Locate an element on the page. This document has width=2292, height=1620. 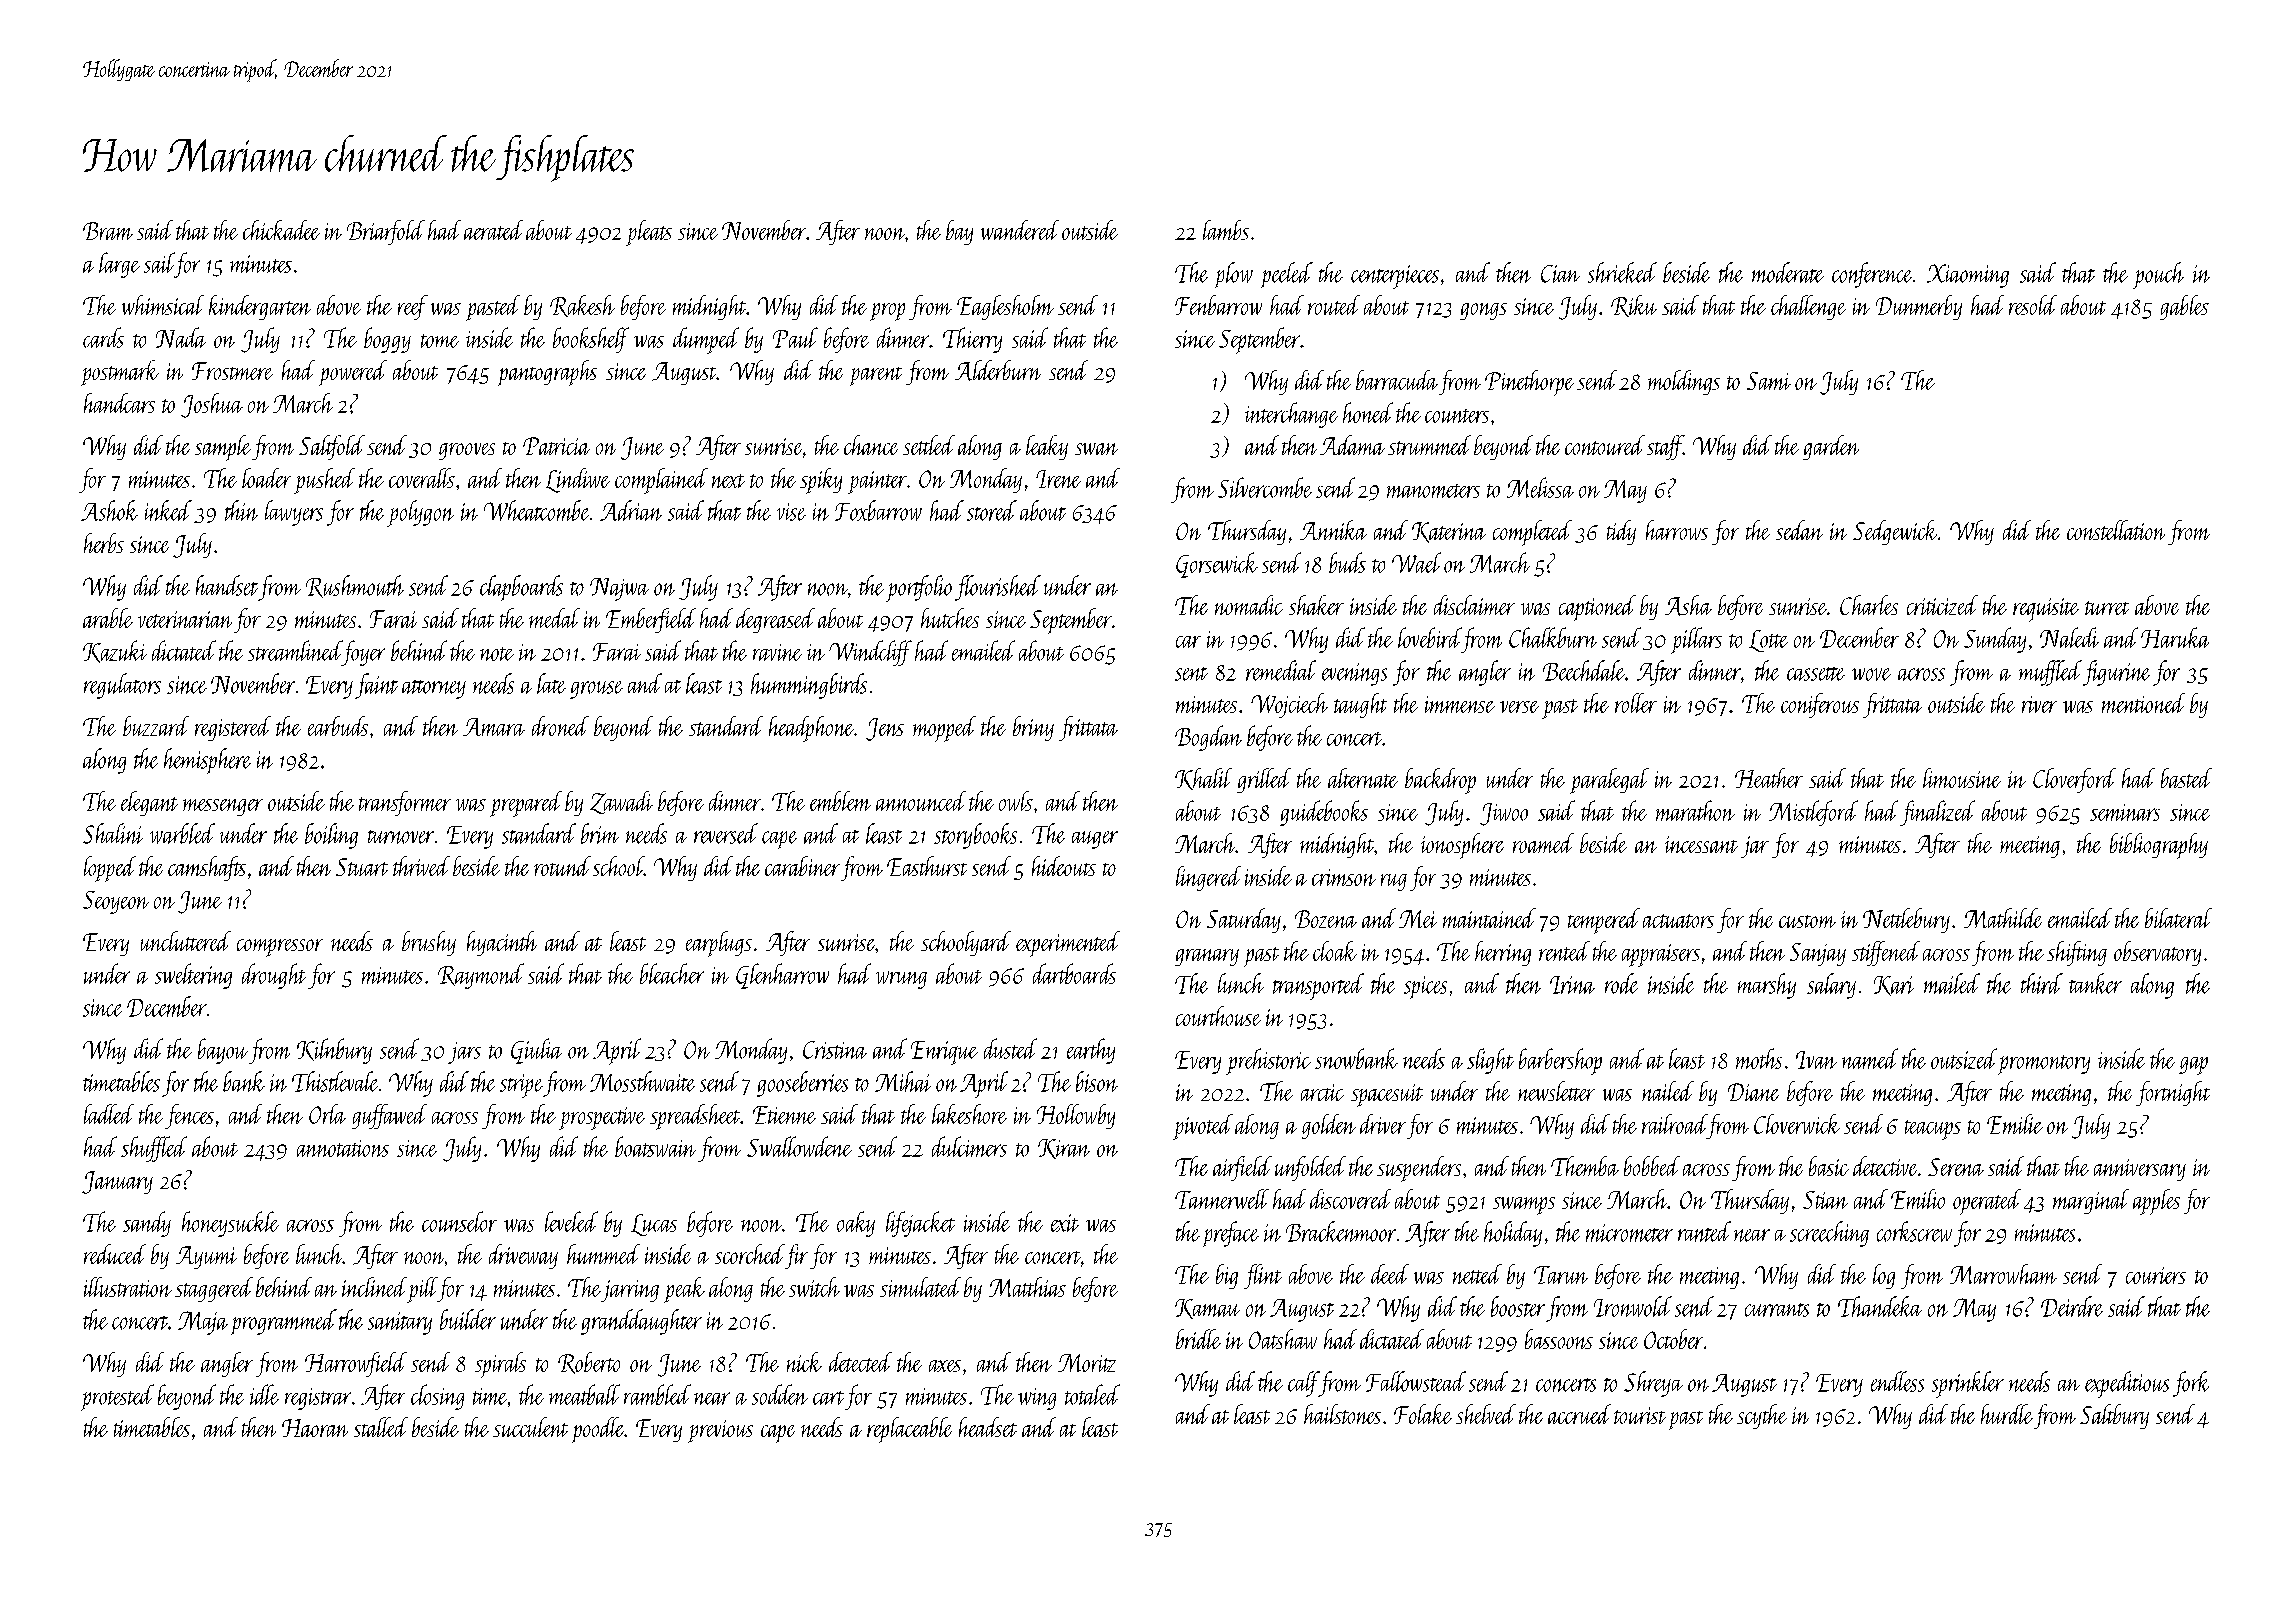
Zawadi is located at coordinates (621, 802).
